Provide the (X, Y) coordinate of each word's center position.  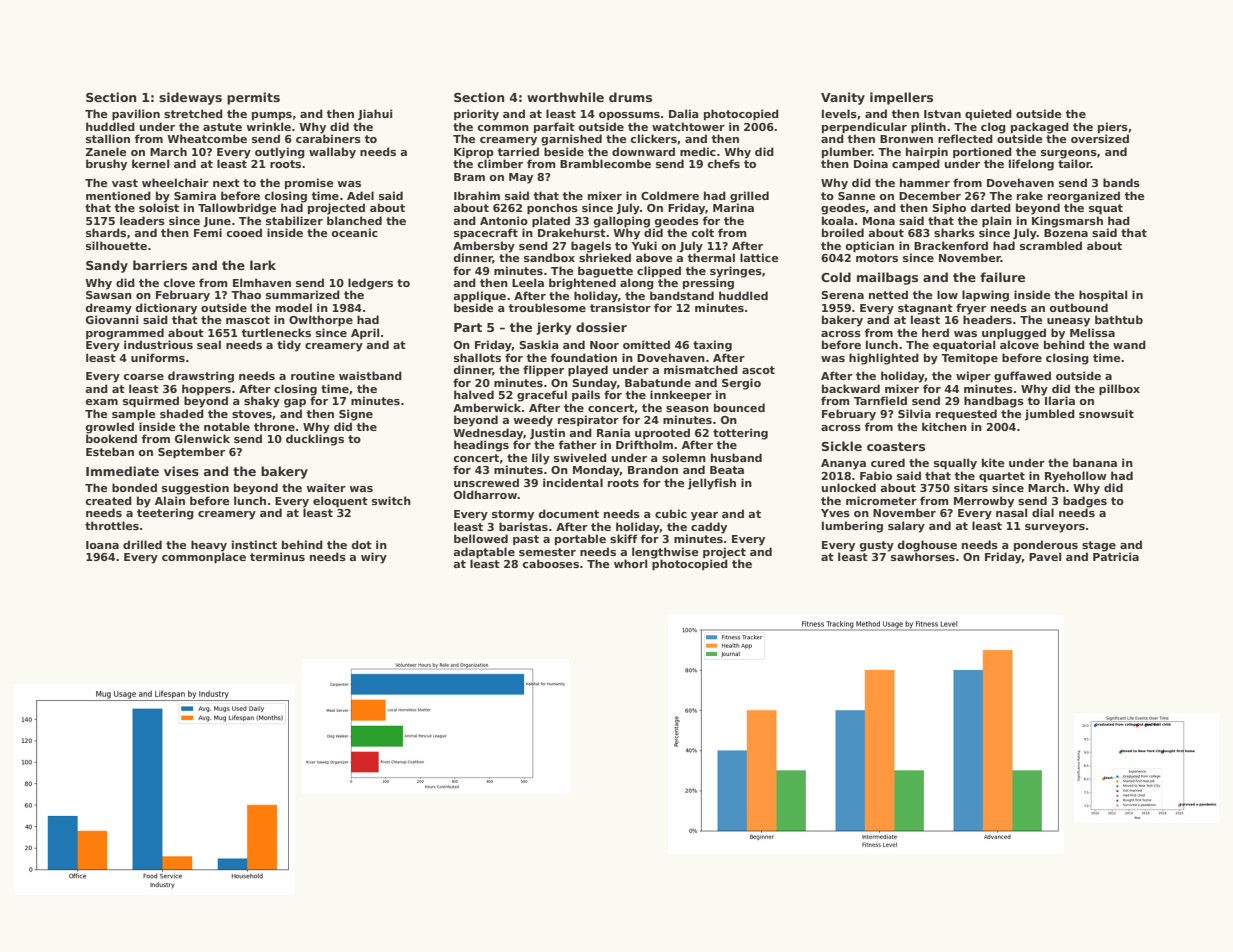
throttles (112, 525)
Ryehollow (1076, 477)
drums (630, 97)
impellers (901, 98)
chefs (723, 163)
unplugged (1014, 334)
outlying (280, 153)
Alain (170, 500)
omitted (646, 344)
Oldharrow (486, 494)
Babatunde (658, 382)
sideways (190, 98)
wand (1129, 344)
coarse (143, 377)
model (294, 307)
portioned (982, 152)
